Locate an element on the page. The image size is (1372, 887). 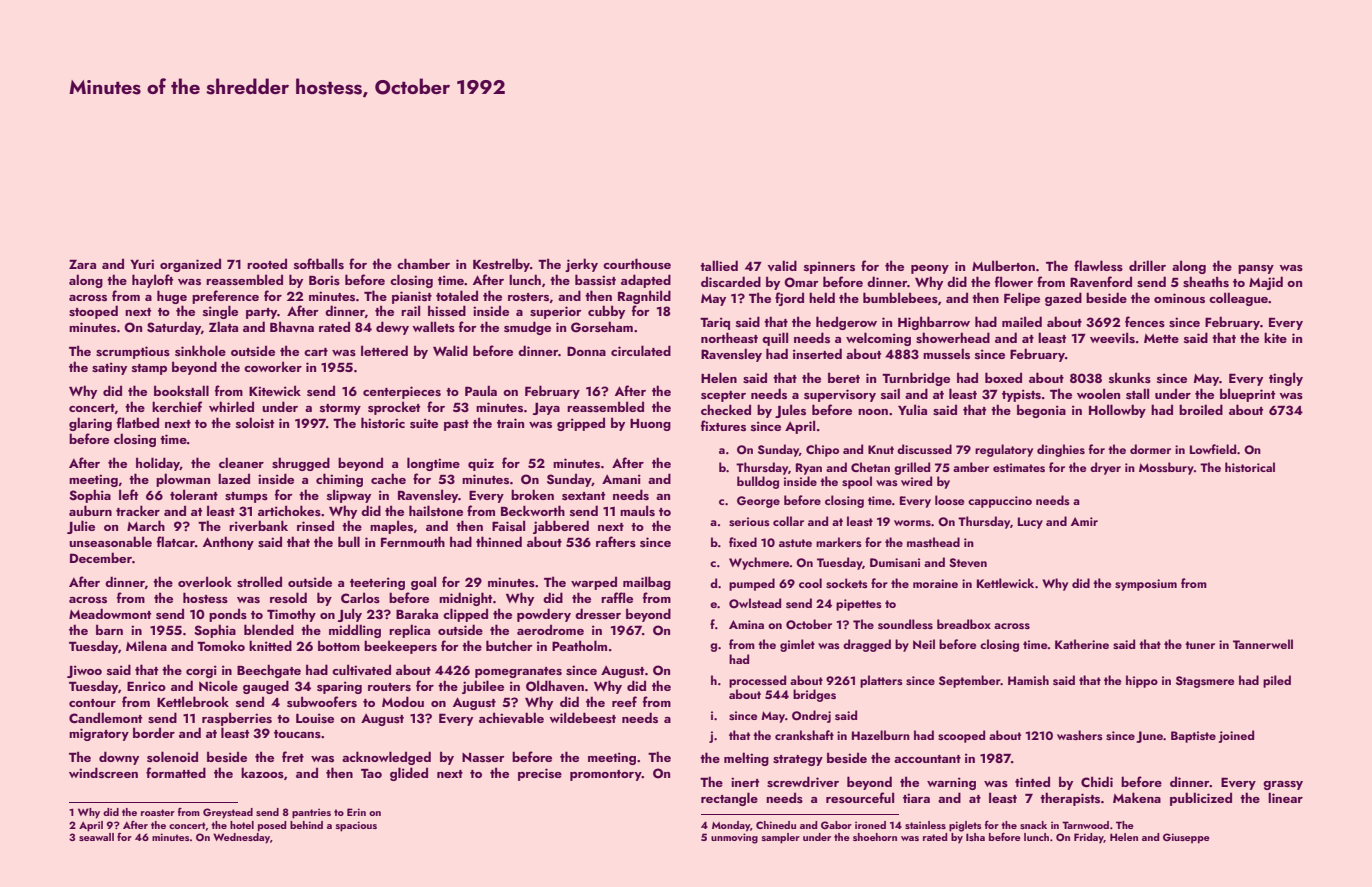
Wednesday is located at coordinates (241, 838).
